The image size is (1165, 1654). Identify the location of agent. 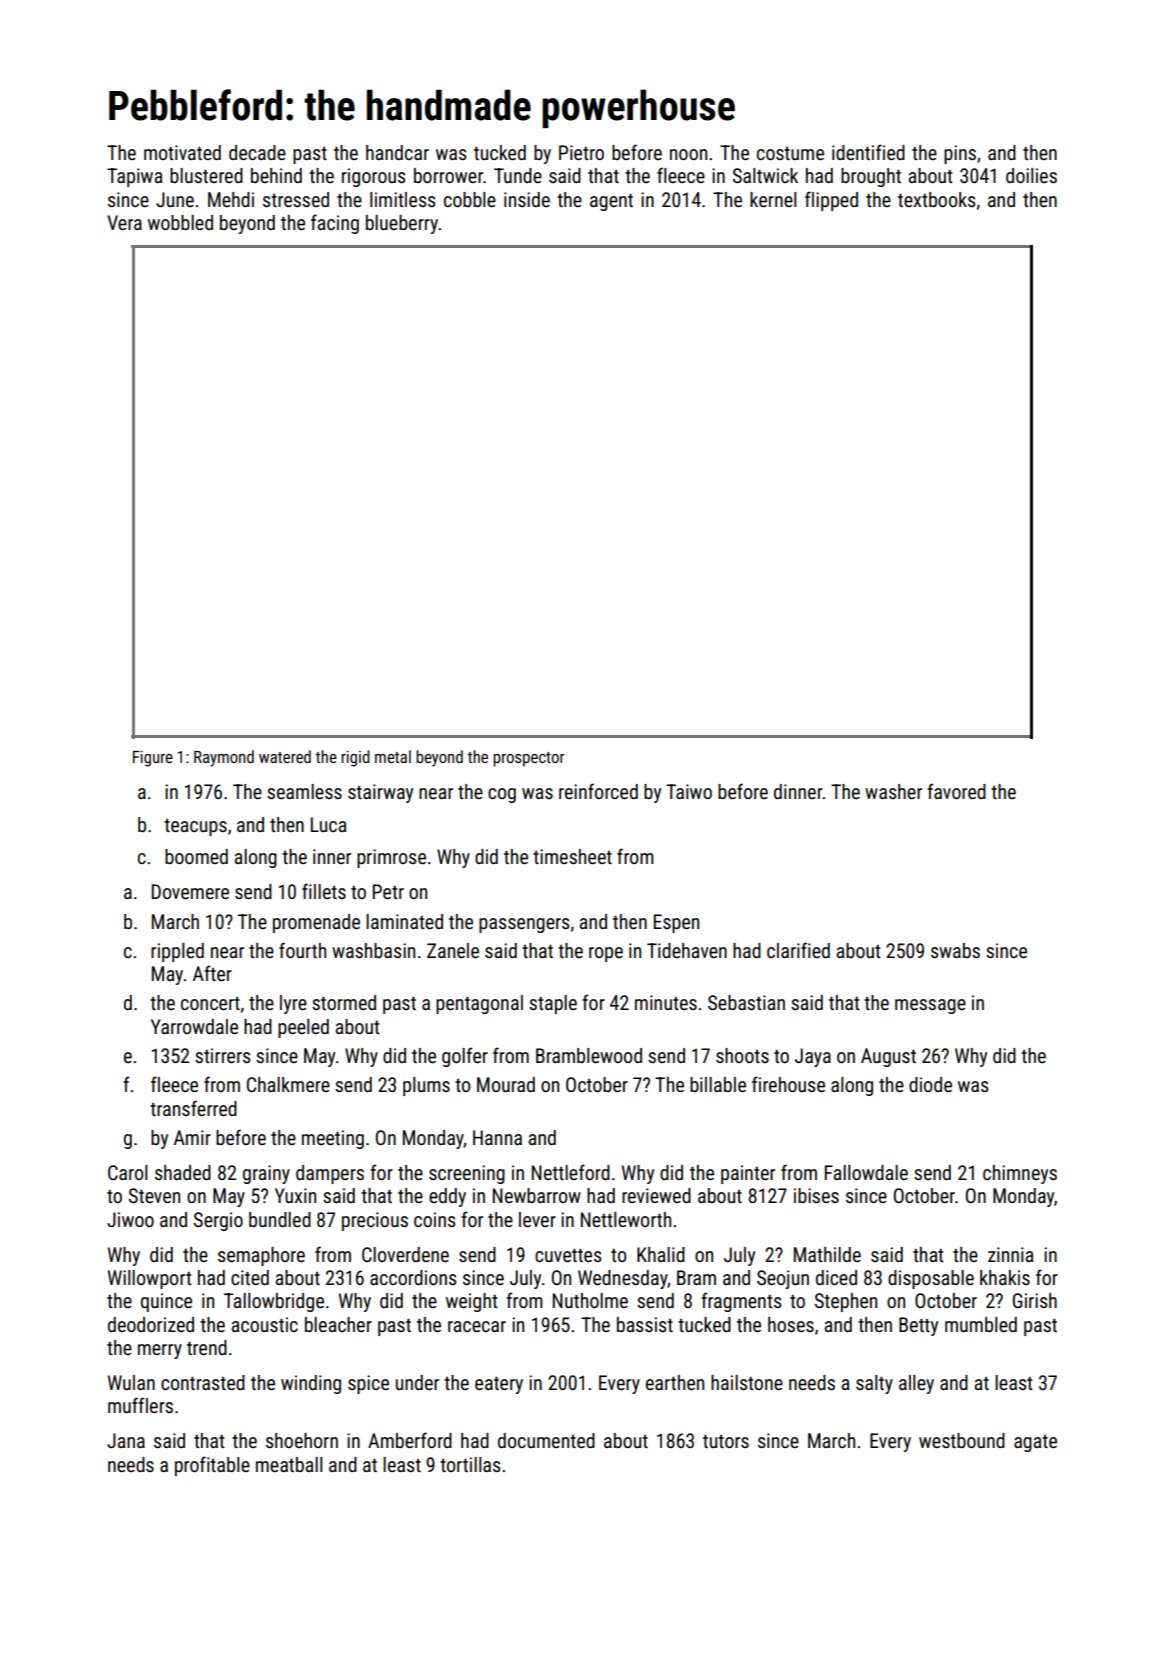
(611, 202).
